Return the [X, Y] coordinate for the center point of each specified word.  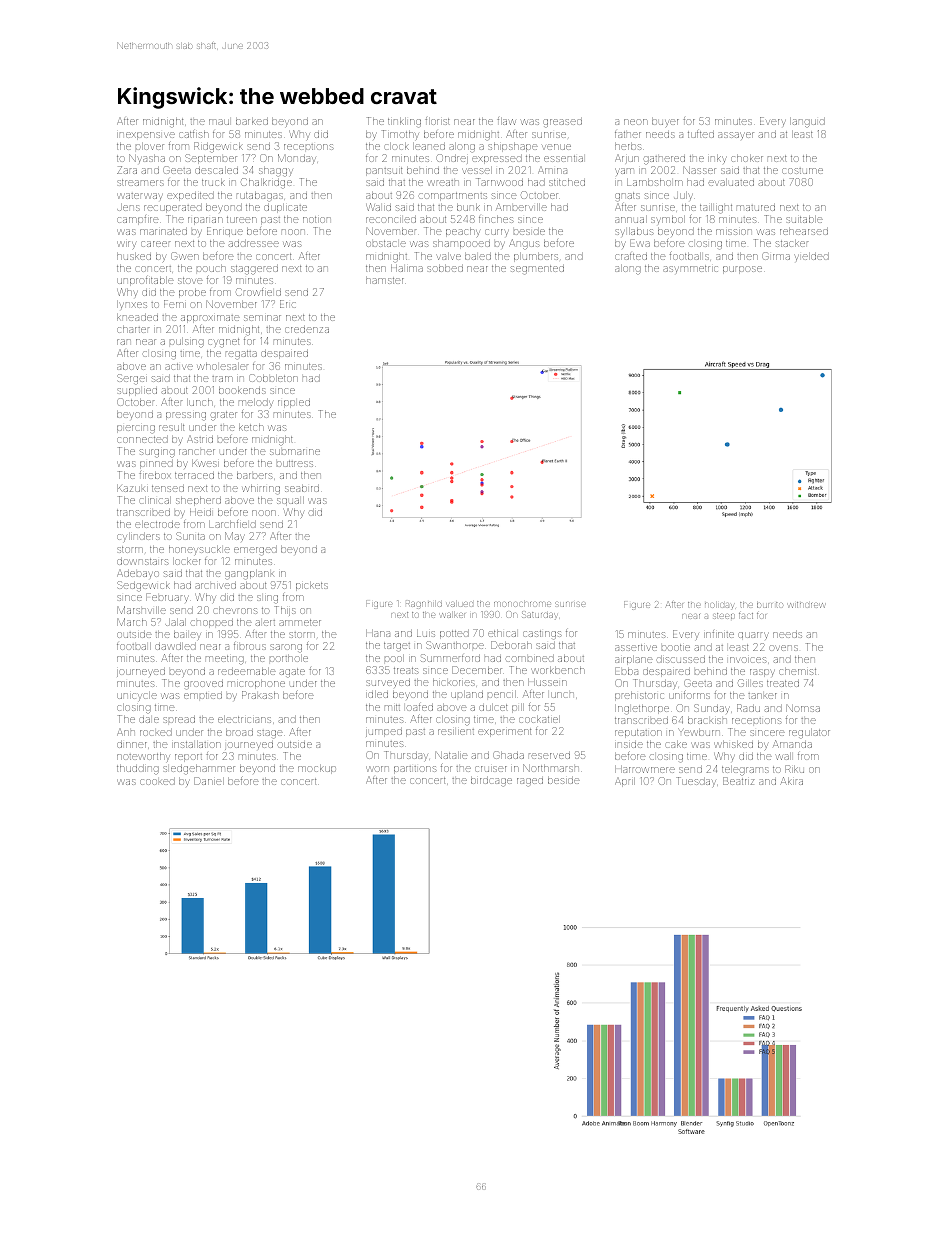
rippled [294, 403]
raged [530, 782]
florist [437, 121]
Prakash [260, 695]
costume [802, 171]
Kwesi [205, 463]
